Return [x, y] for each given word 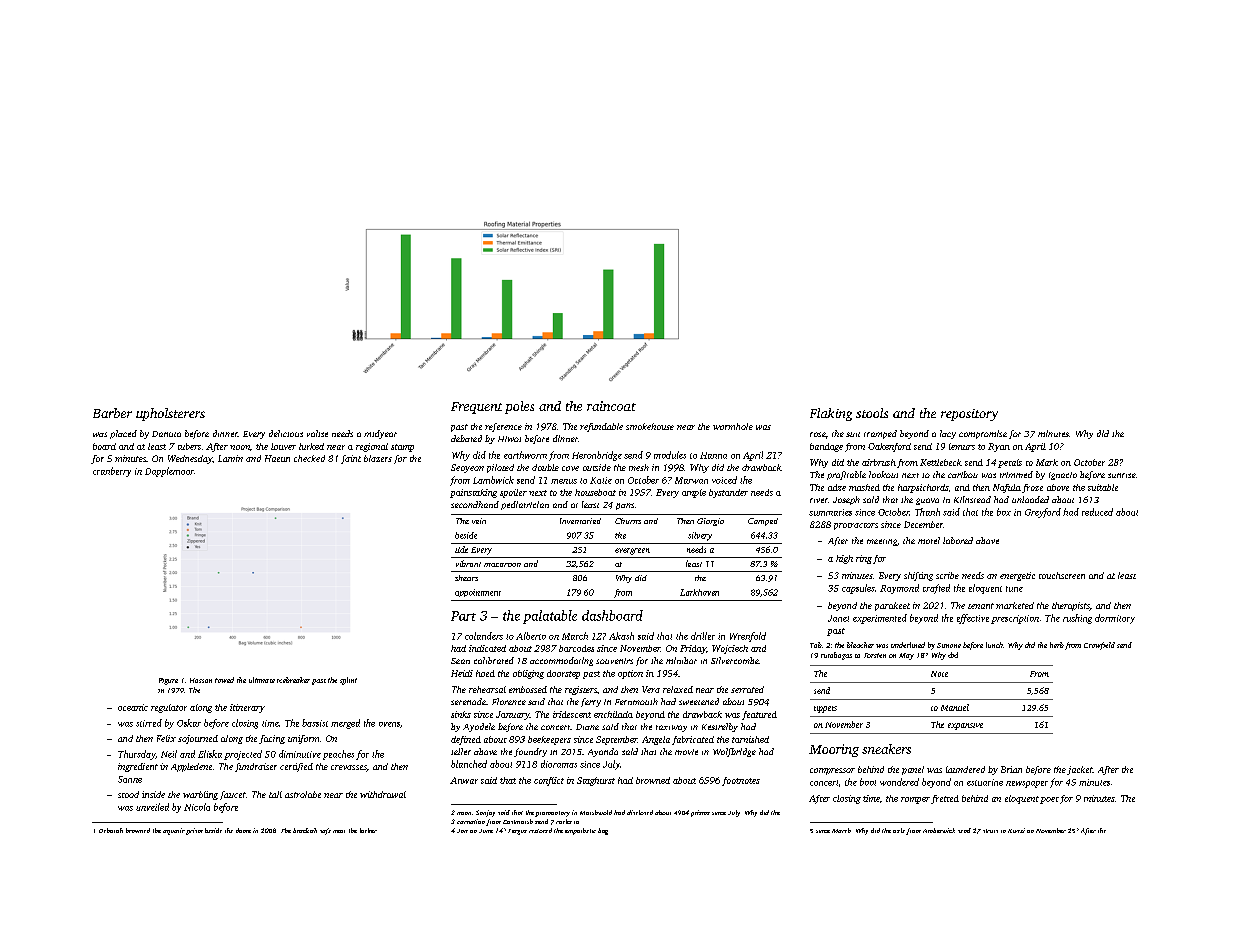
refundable [601, 427]
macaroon [502, 565]
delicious [286, 433]
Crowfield [1099, 646]
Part [463, 616]
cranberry [112, 472]
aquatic [174, 831]
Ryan [999, 447]
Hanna [713, 455]
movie [686, 752]
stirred [149, 723]
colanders [484, 636]
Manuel [955, 707]
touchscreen [1062, 575]
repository [969, 415]
